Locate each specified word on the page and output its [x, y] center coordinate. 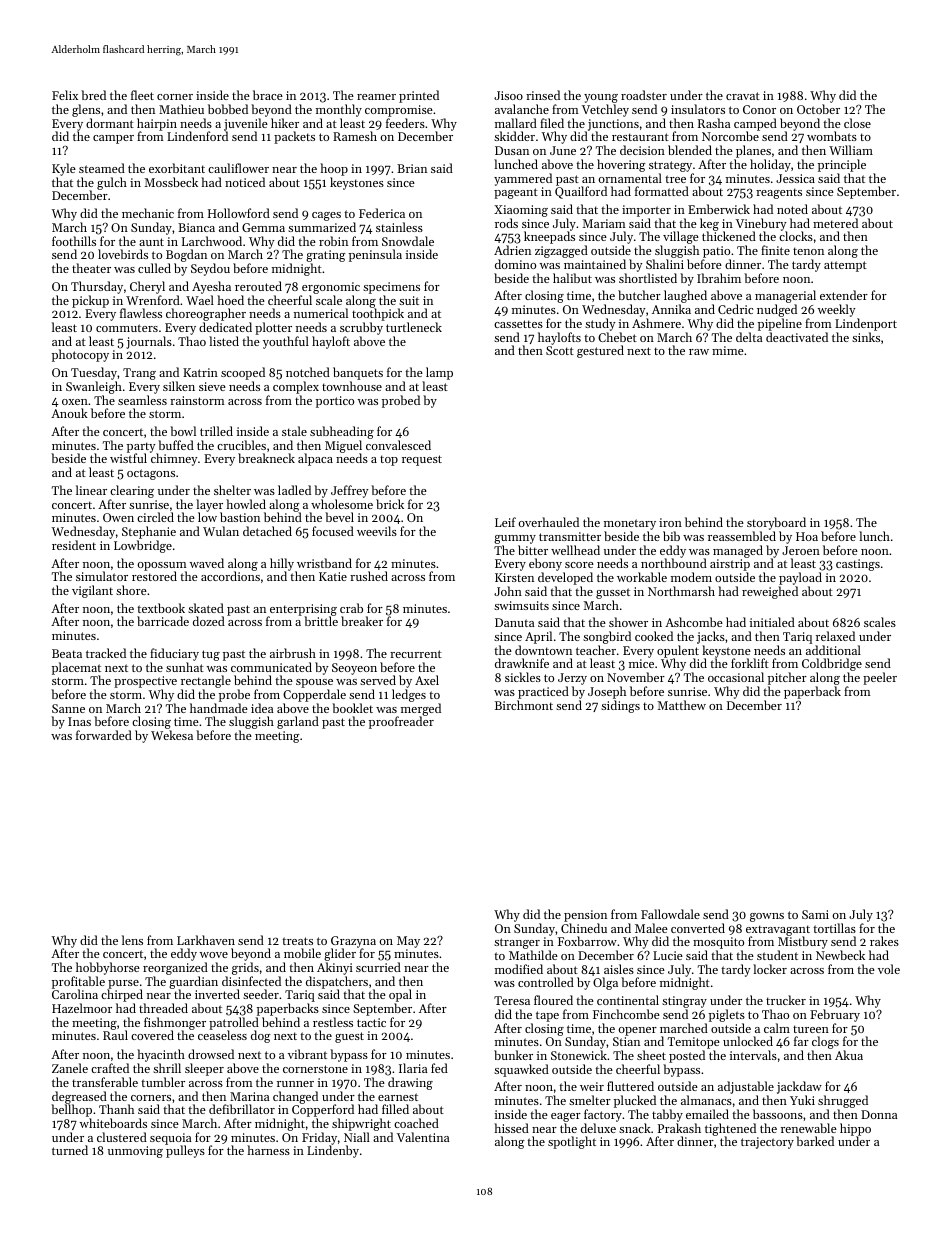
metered [835, 223]
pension [585, 916]
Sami [815, 914]
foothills [74, 241]
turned [70, 1150]
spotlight [572, 1142]
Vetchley [605, 110]
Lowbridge [143, 546]
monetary [630, 524]
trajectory [767, 1143]
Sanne [68, 708]
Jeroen [801, 550]
